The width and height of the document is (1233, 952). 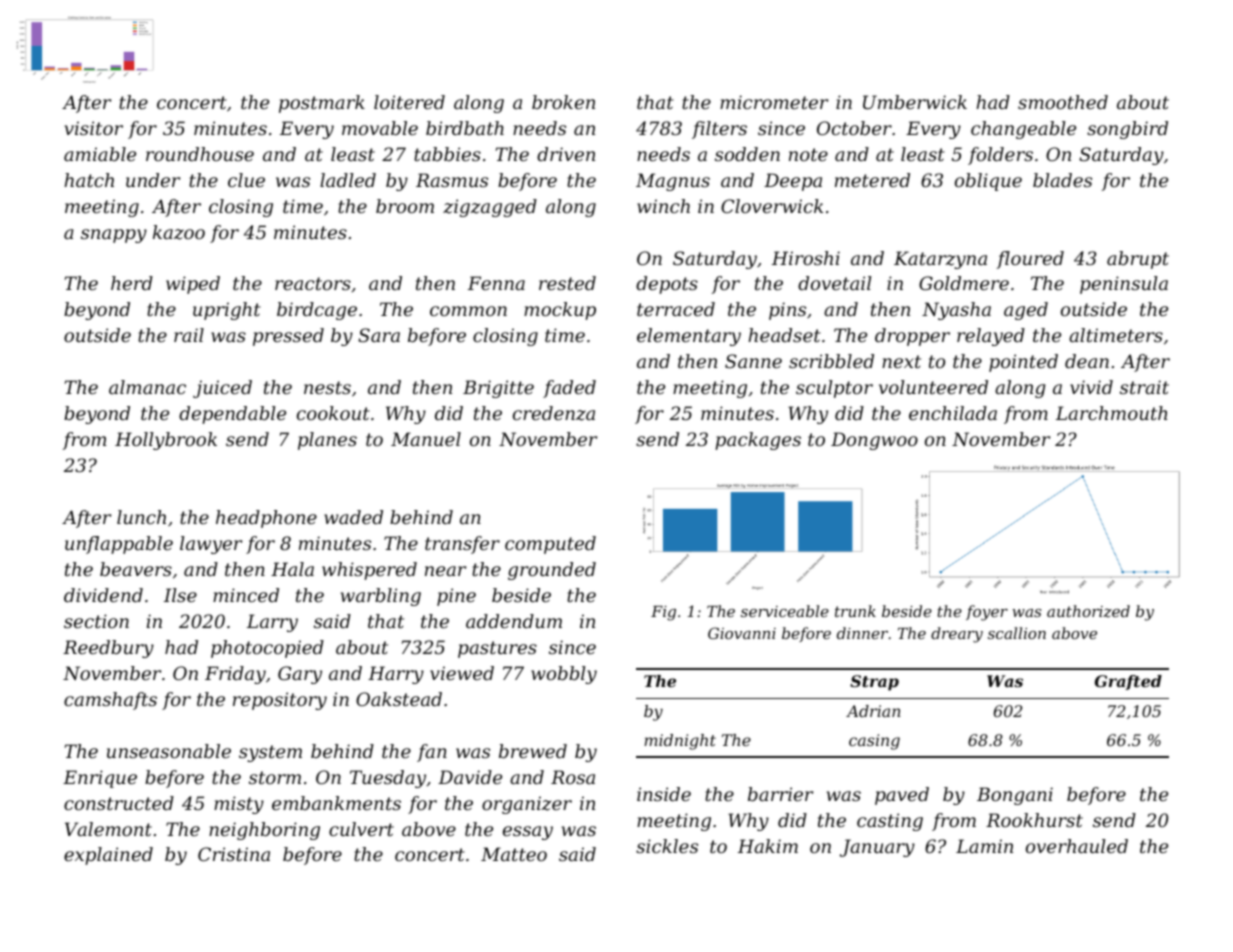 What do you see at coordinates (719, 130) in the document?
I see `filters` at bounding box center [719, 130].
